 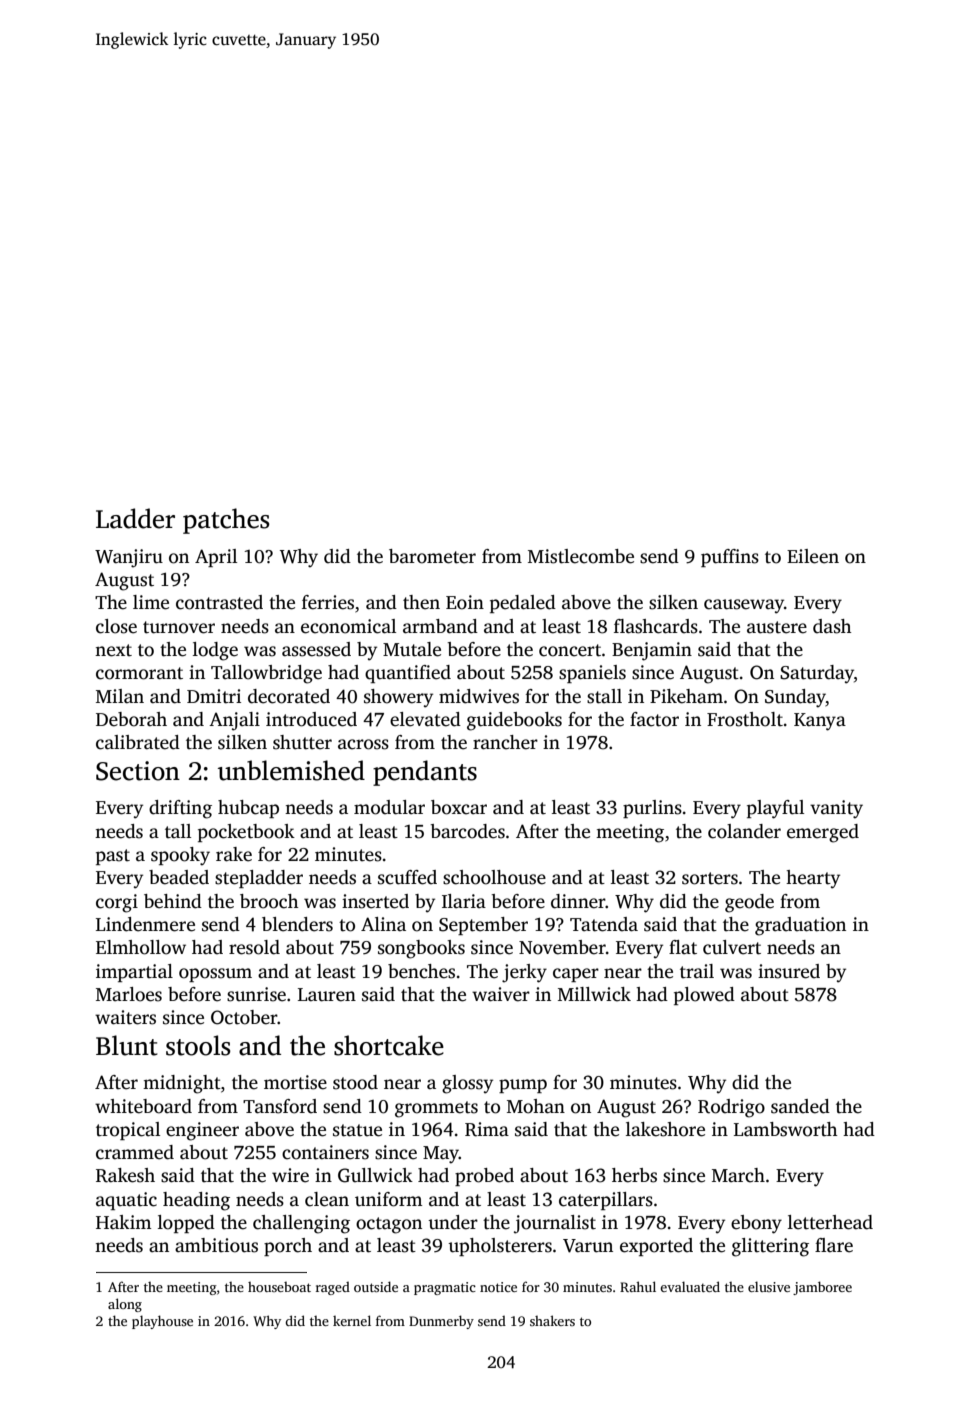 What do you see at coordinates (710, 878) in the document?
I see `sorters` at bounding box center [710, 878].
